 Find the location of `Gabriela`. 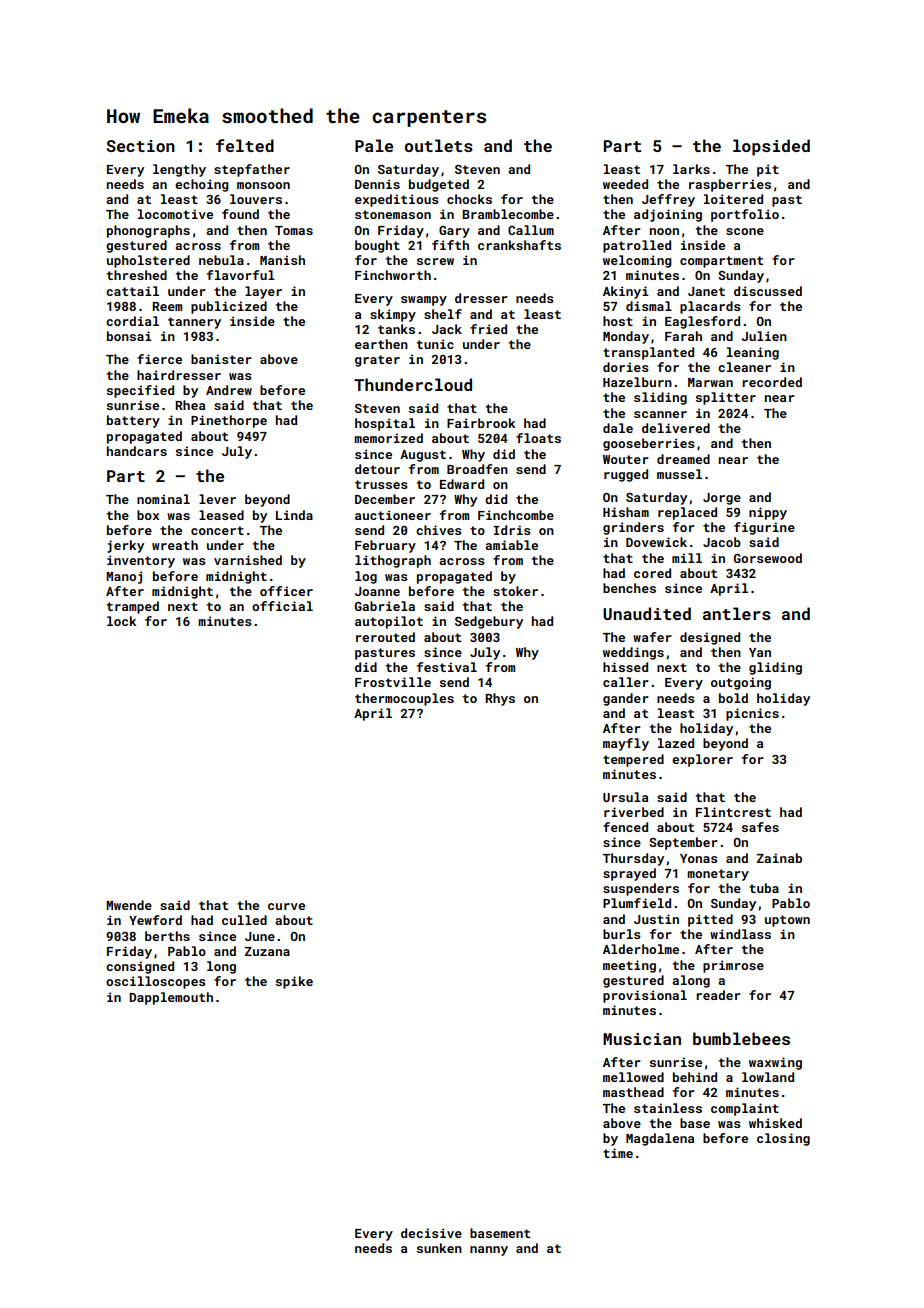

Gabriela is located at coordinates (385, 606).
